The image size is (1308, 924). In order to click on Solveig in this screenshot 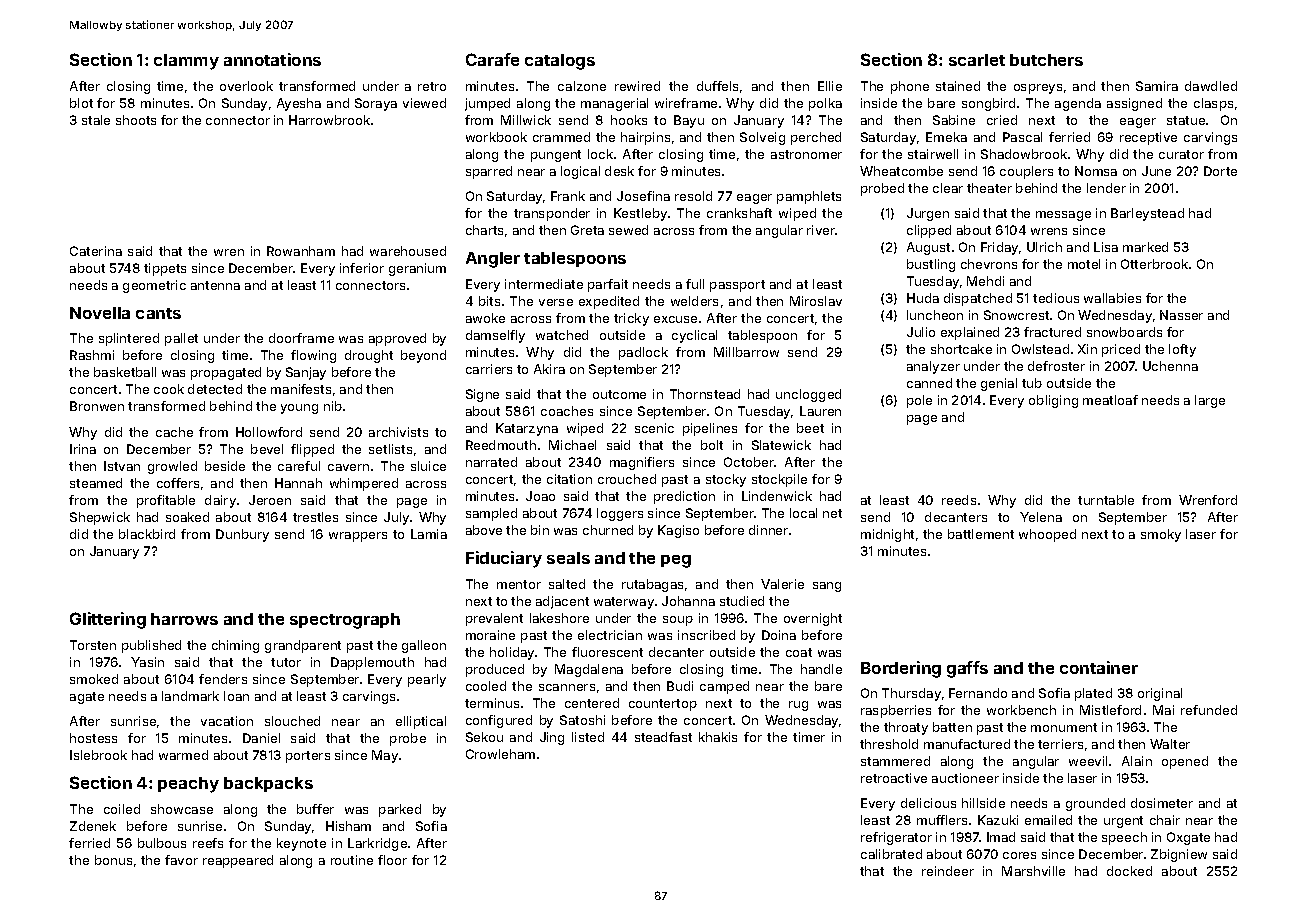, I will do `click(762, 138)`.
